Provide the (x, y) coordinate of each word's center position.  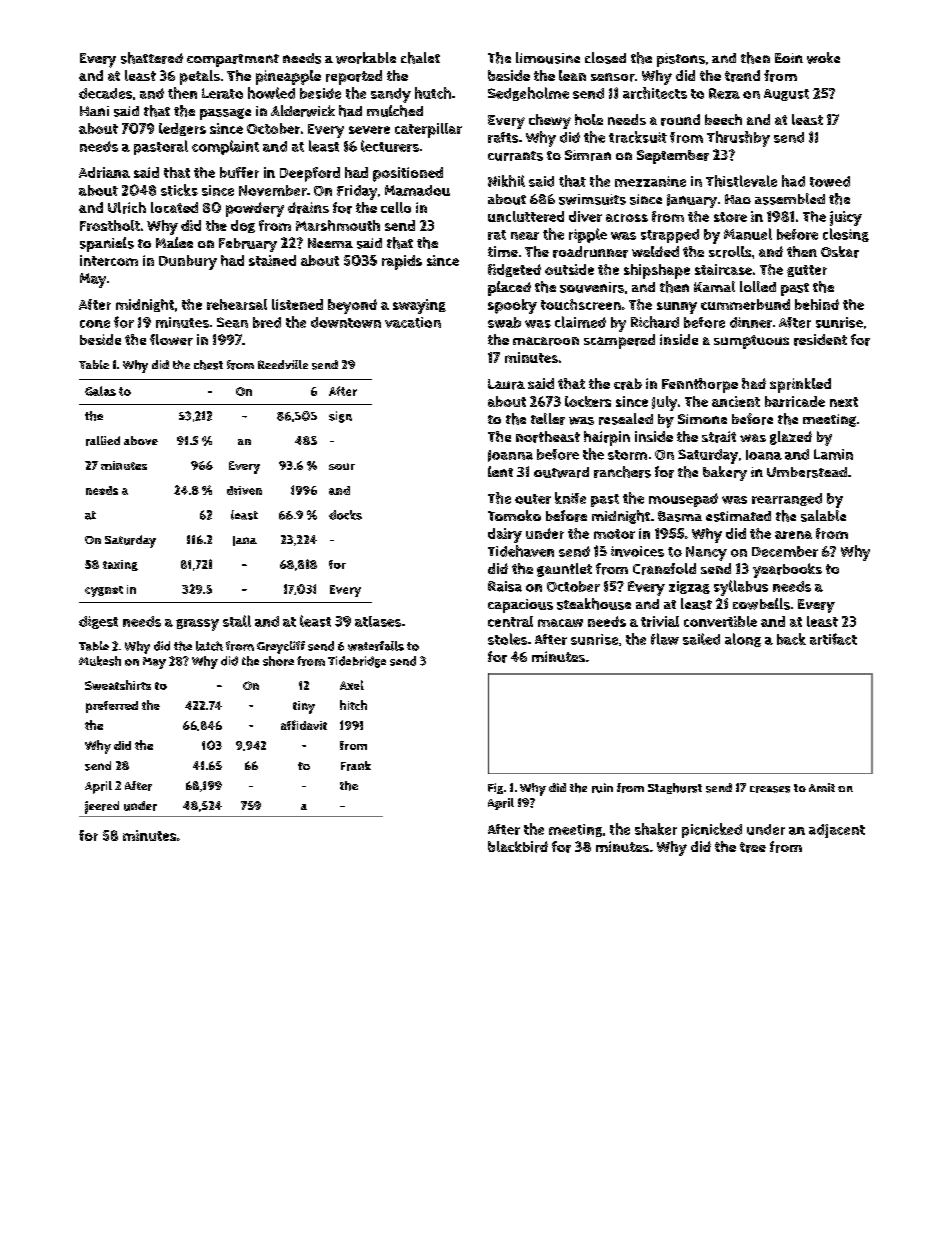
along (743, 640)
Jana (245, 541)
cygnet (104, 591)
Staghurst (675, 788)
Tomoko (514, 515)
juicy (846, 218)
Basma (680, 516)
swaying (419, 306)
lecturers (390, 146)
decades (105, 93)
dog (243, 226)
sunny (677, 308)
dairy (505, 535)
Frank (356, 766)
